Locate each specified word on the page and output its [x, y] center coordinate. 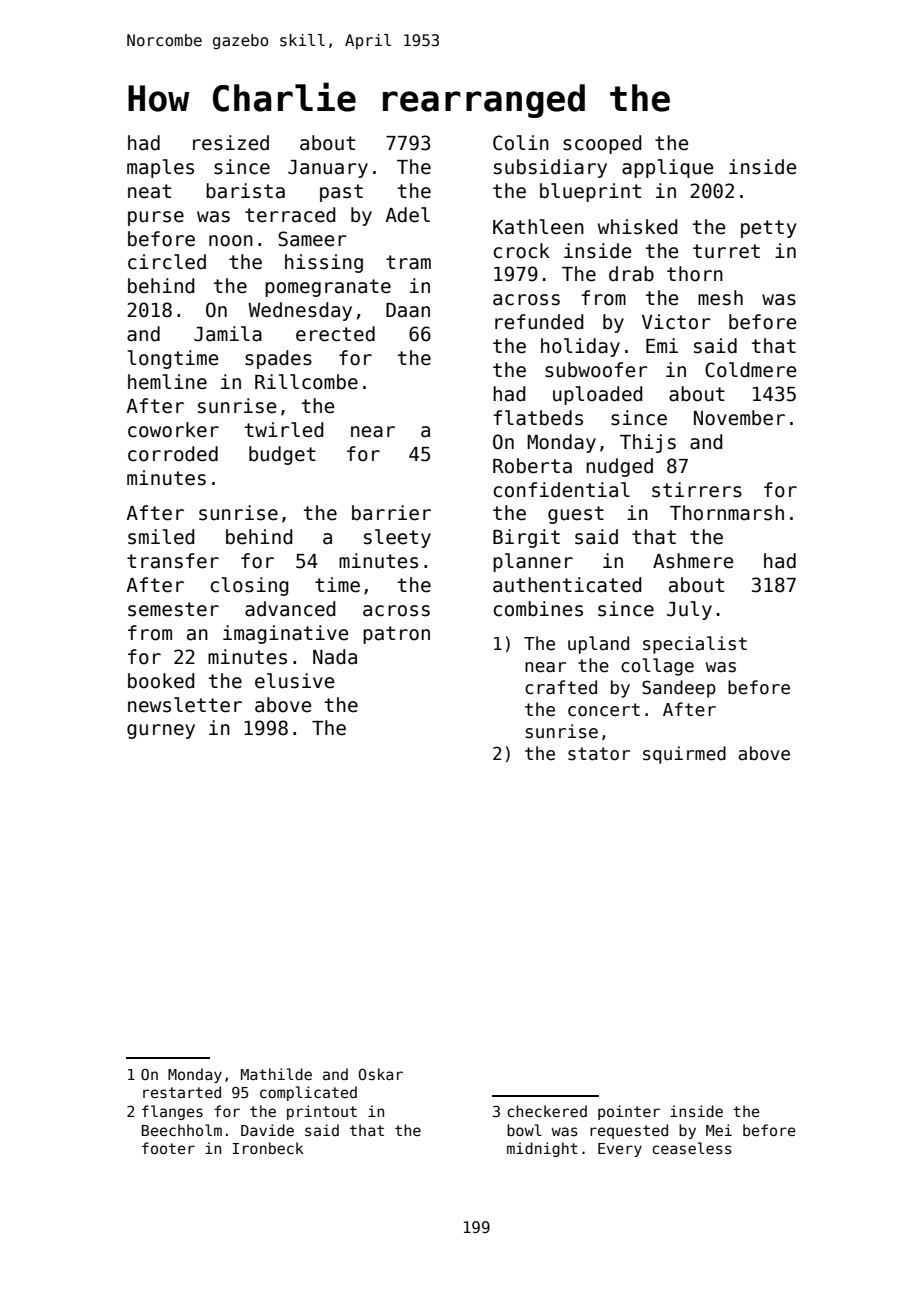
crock [521, 251]
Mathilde [276, 1074]
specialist [695, 645]
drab [631, 274]
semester [173, 609]
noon [231, 241]
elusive [294, 681]
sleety [397, 538]
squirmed [684, 755]
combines [538, 609]
